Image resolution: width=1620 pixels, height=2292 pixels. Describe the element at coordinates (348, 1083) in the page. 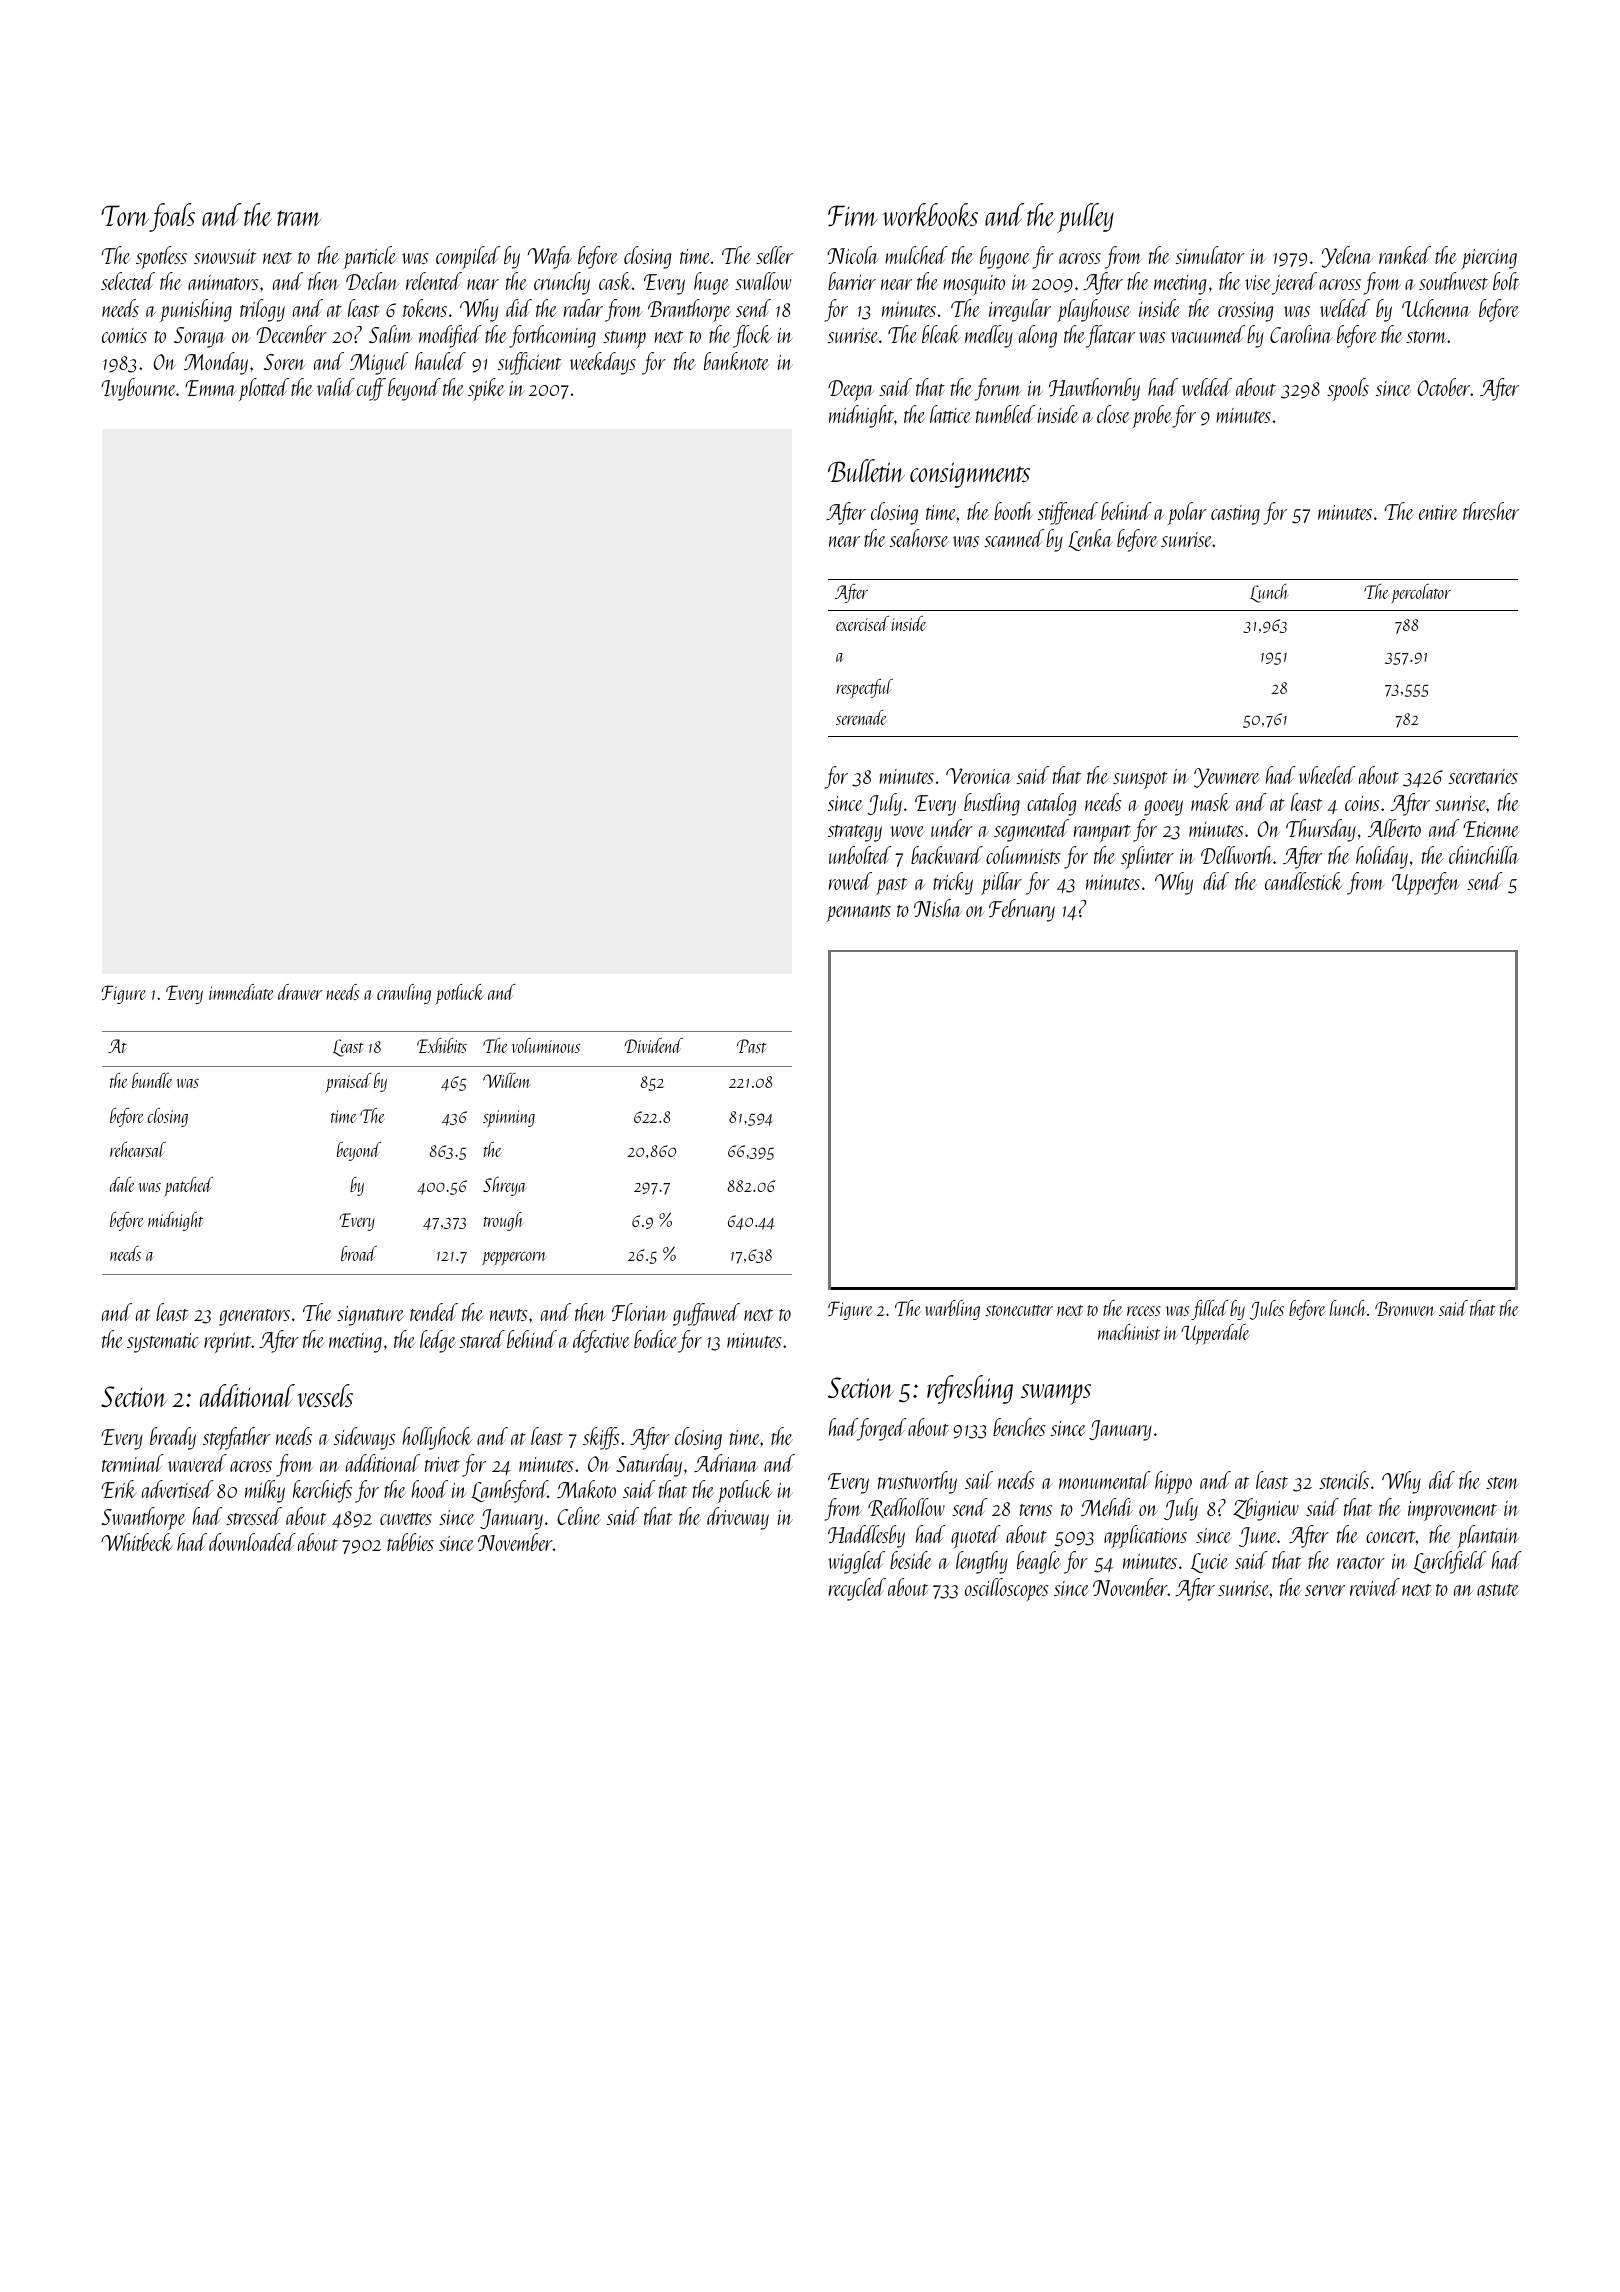

I see `praised` at that location.
